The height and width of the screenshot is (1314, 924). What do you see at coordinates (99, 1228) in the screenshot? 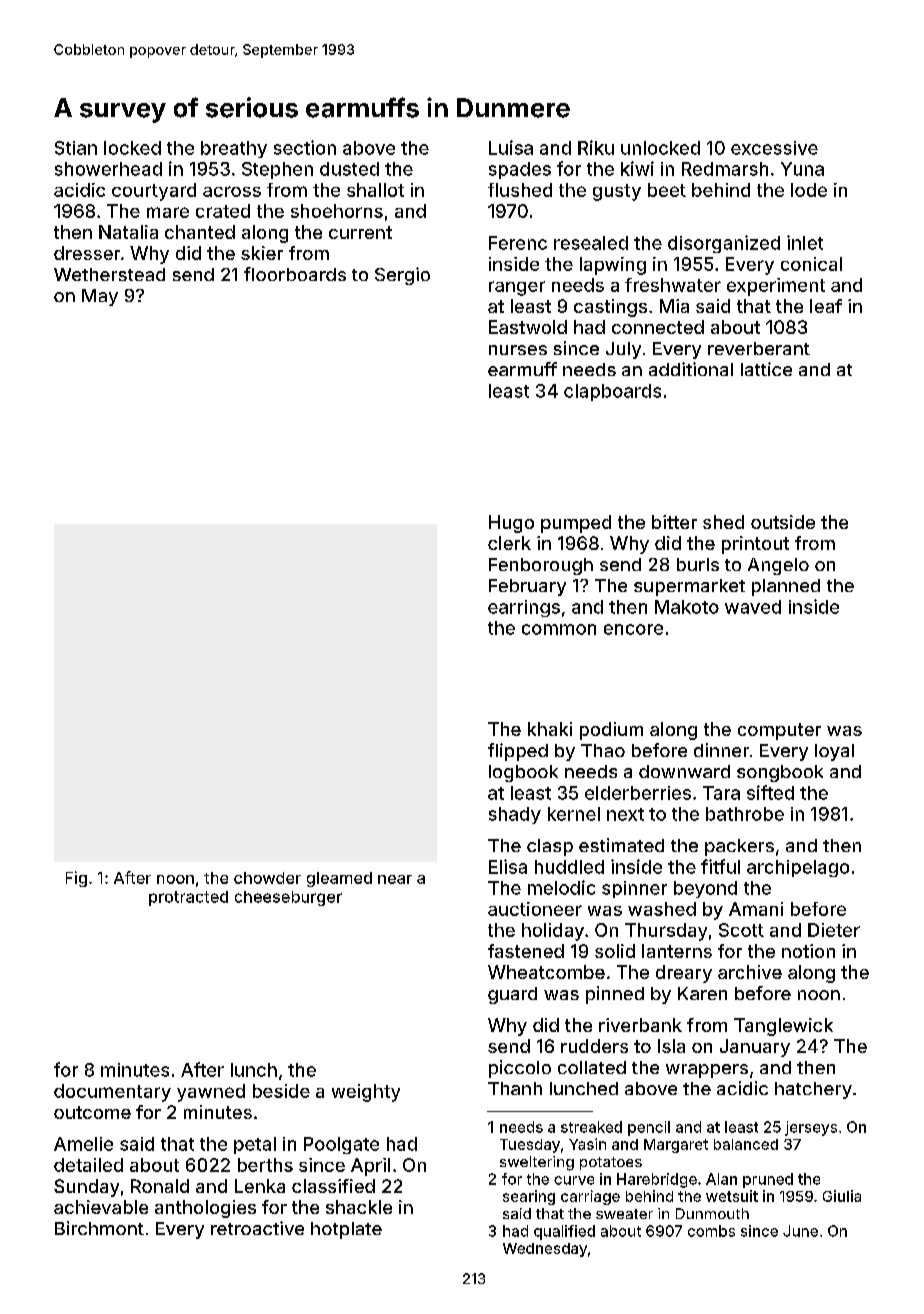
I see `Birchmont` at bounding box center [99, 1228].
